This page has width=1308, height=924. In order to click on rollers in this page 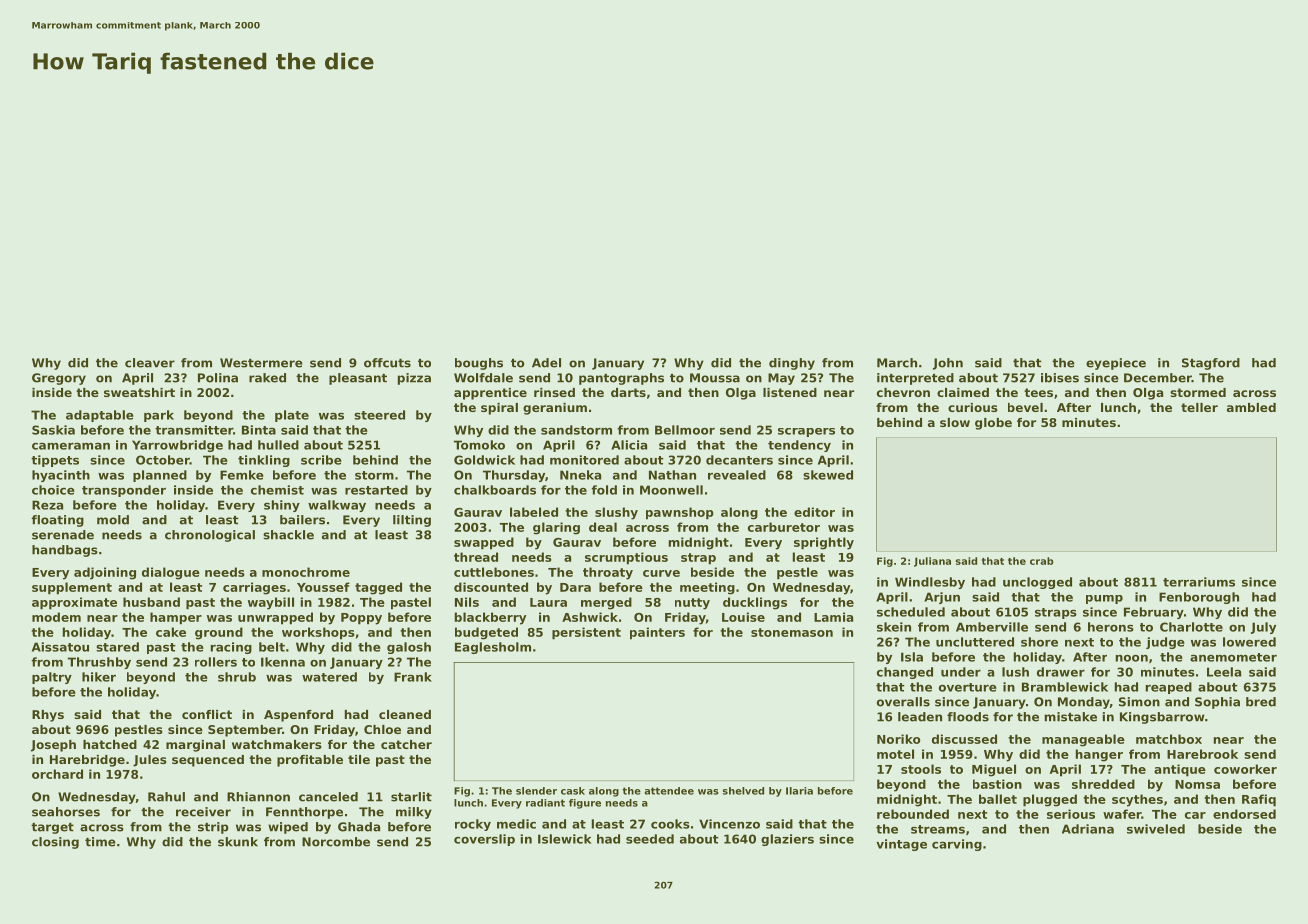, I will do `click(216, 662)`.
